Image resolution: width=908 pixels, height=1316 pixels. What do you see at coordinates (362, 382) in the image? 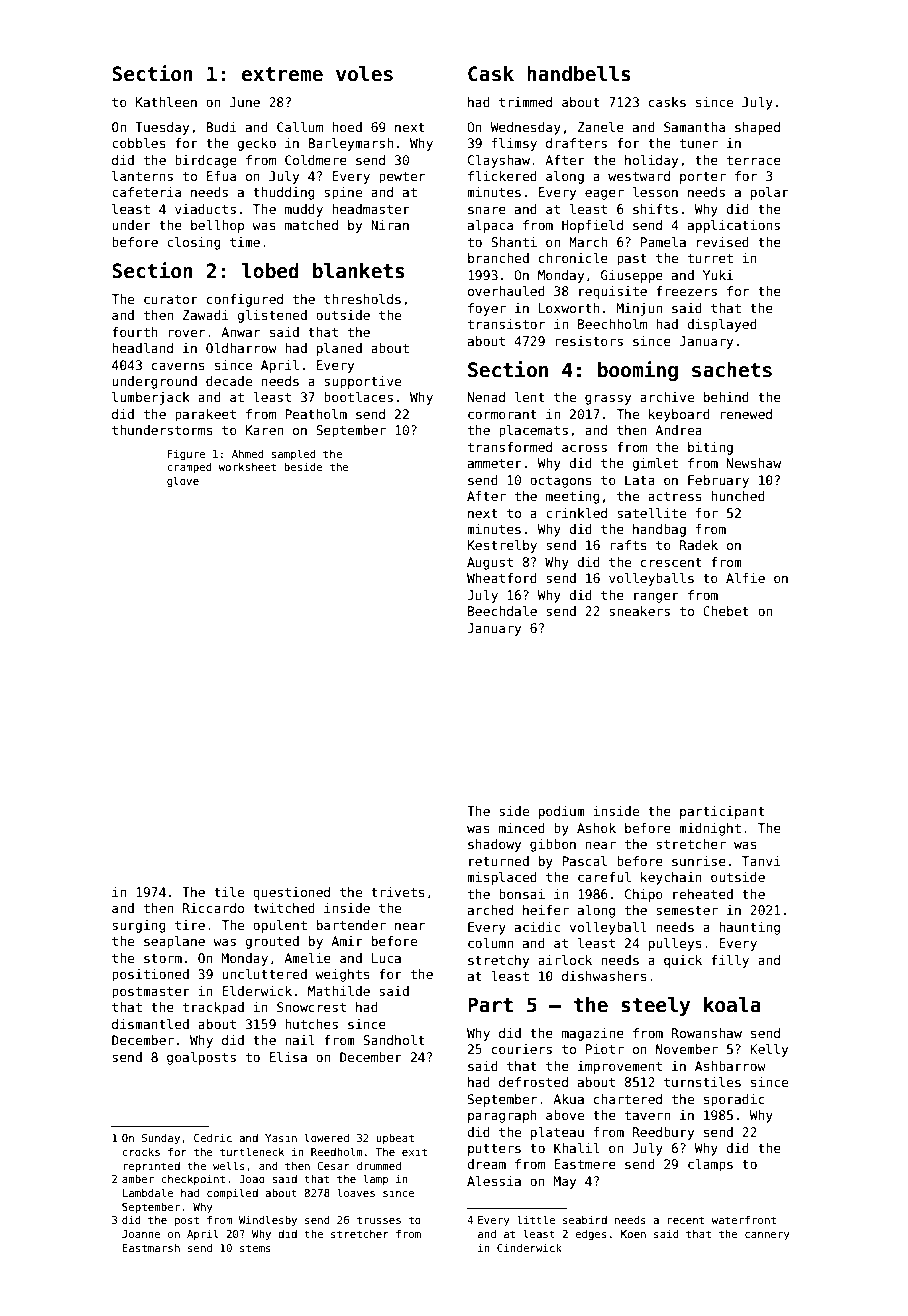
I see `supportive` at bounding box center [362, 382].
